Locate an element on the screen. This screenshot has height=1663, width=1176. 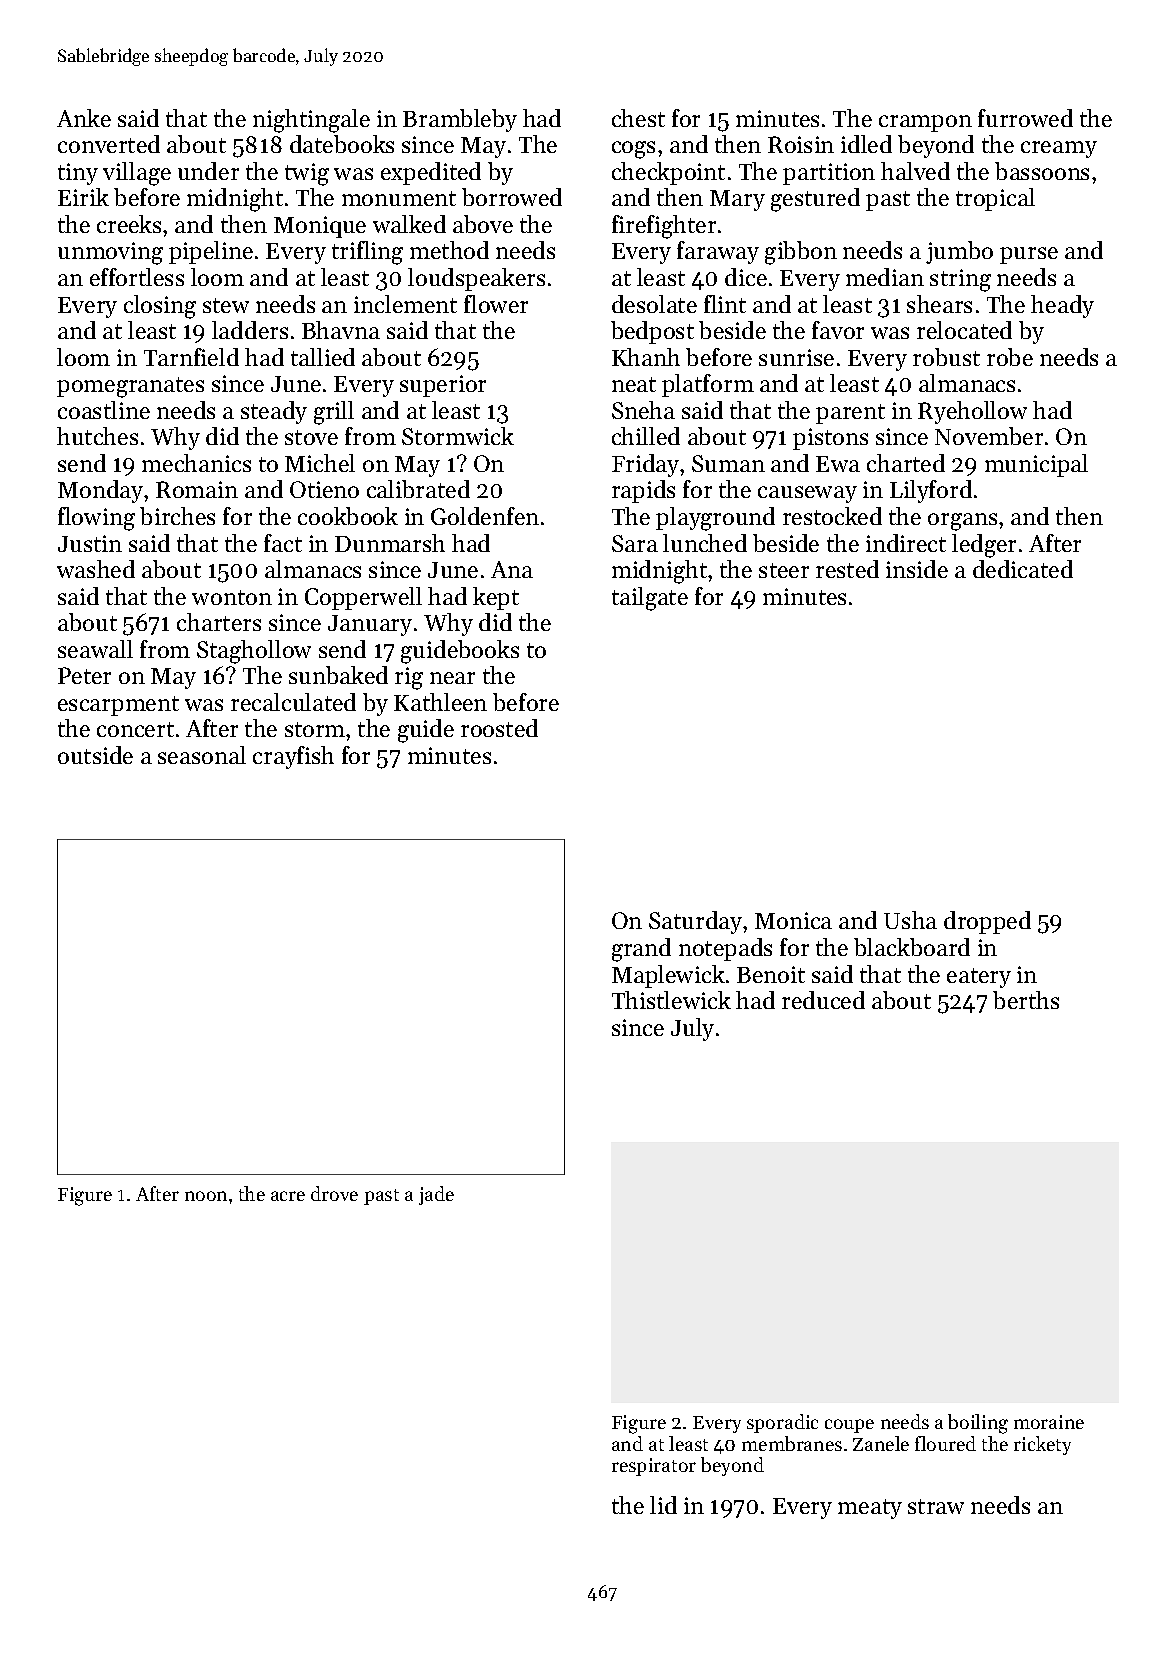
datebooks is located at coordinates (342, 144).
